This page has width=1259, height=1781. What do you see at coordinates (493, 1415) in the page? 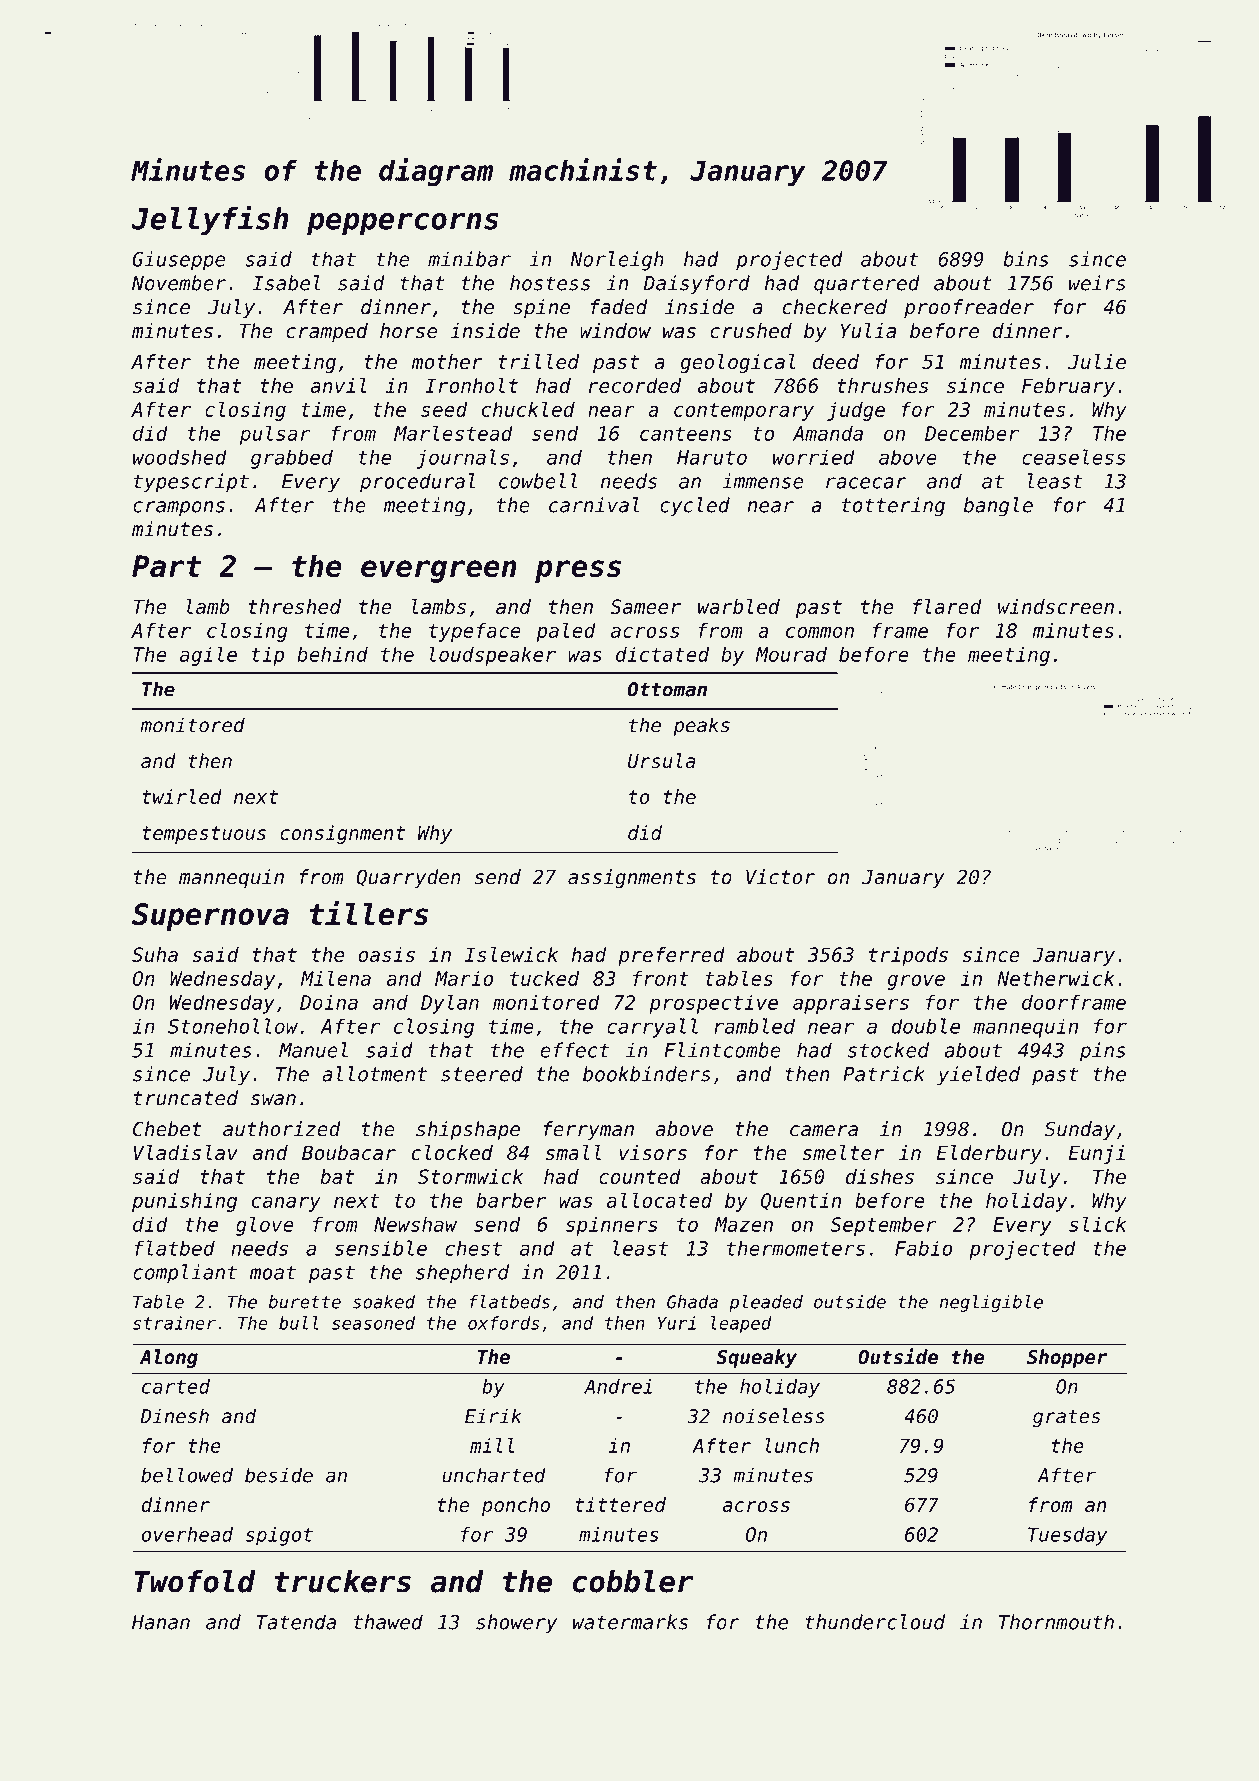
I see `Eirik` at bounding box center [493, 1415].
